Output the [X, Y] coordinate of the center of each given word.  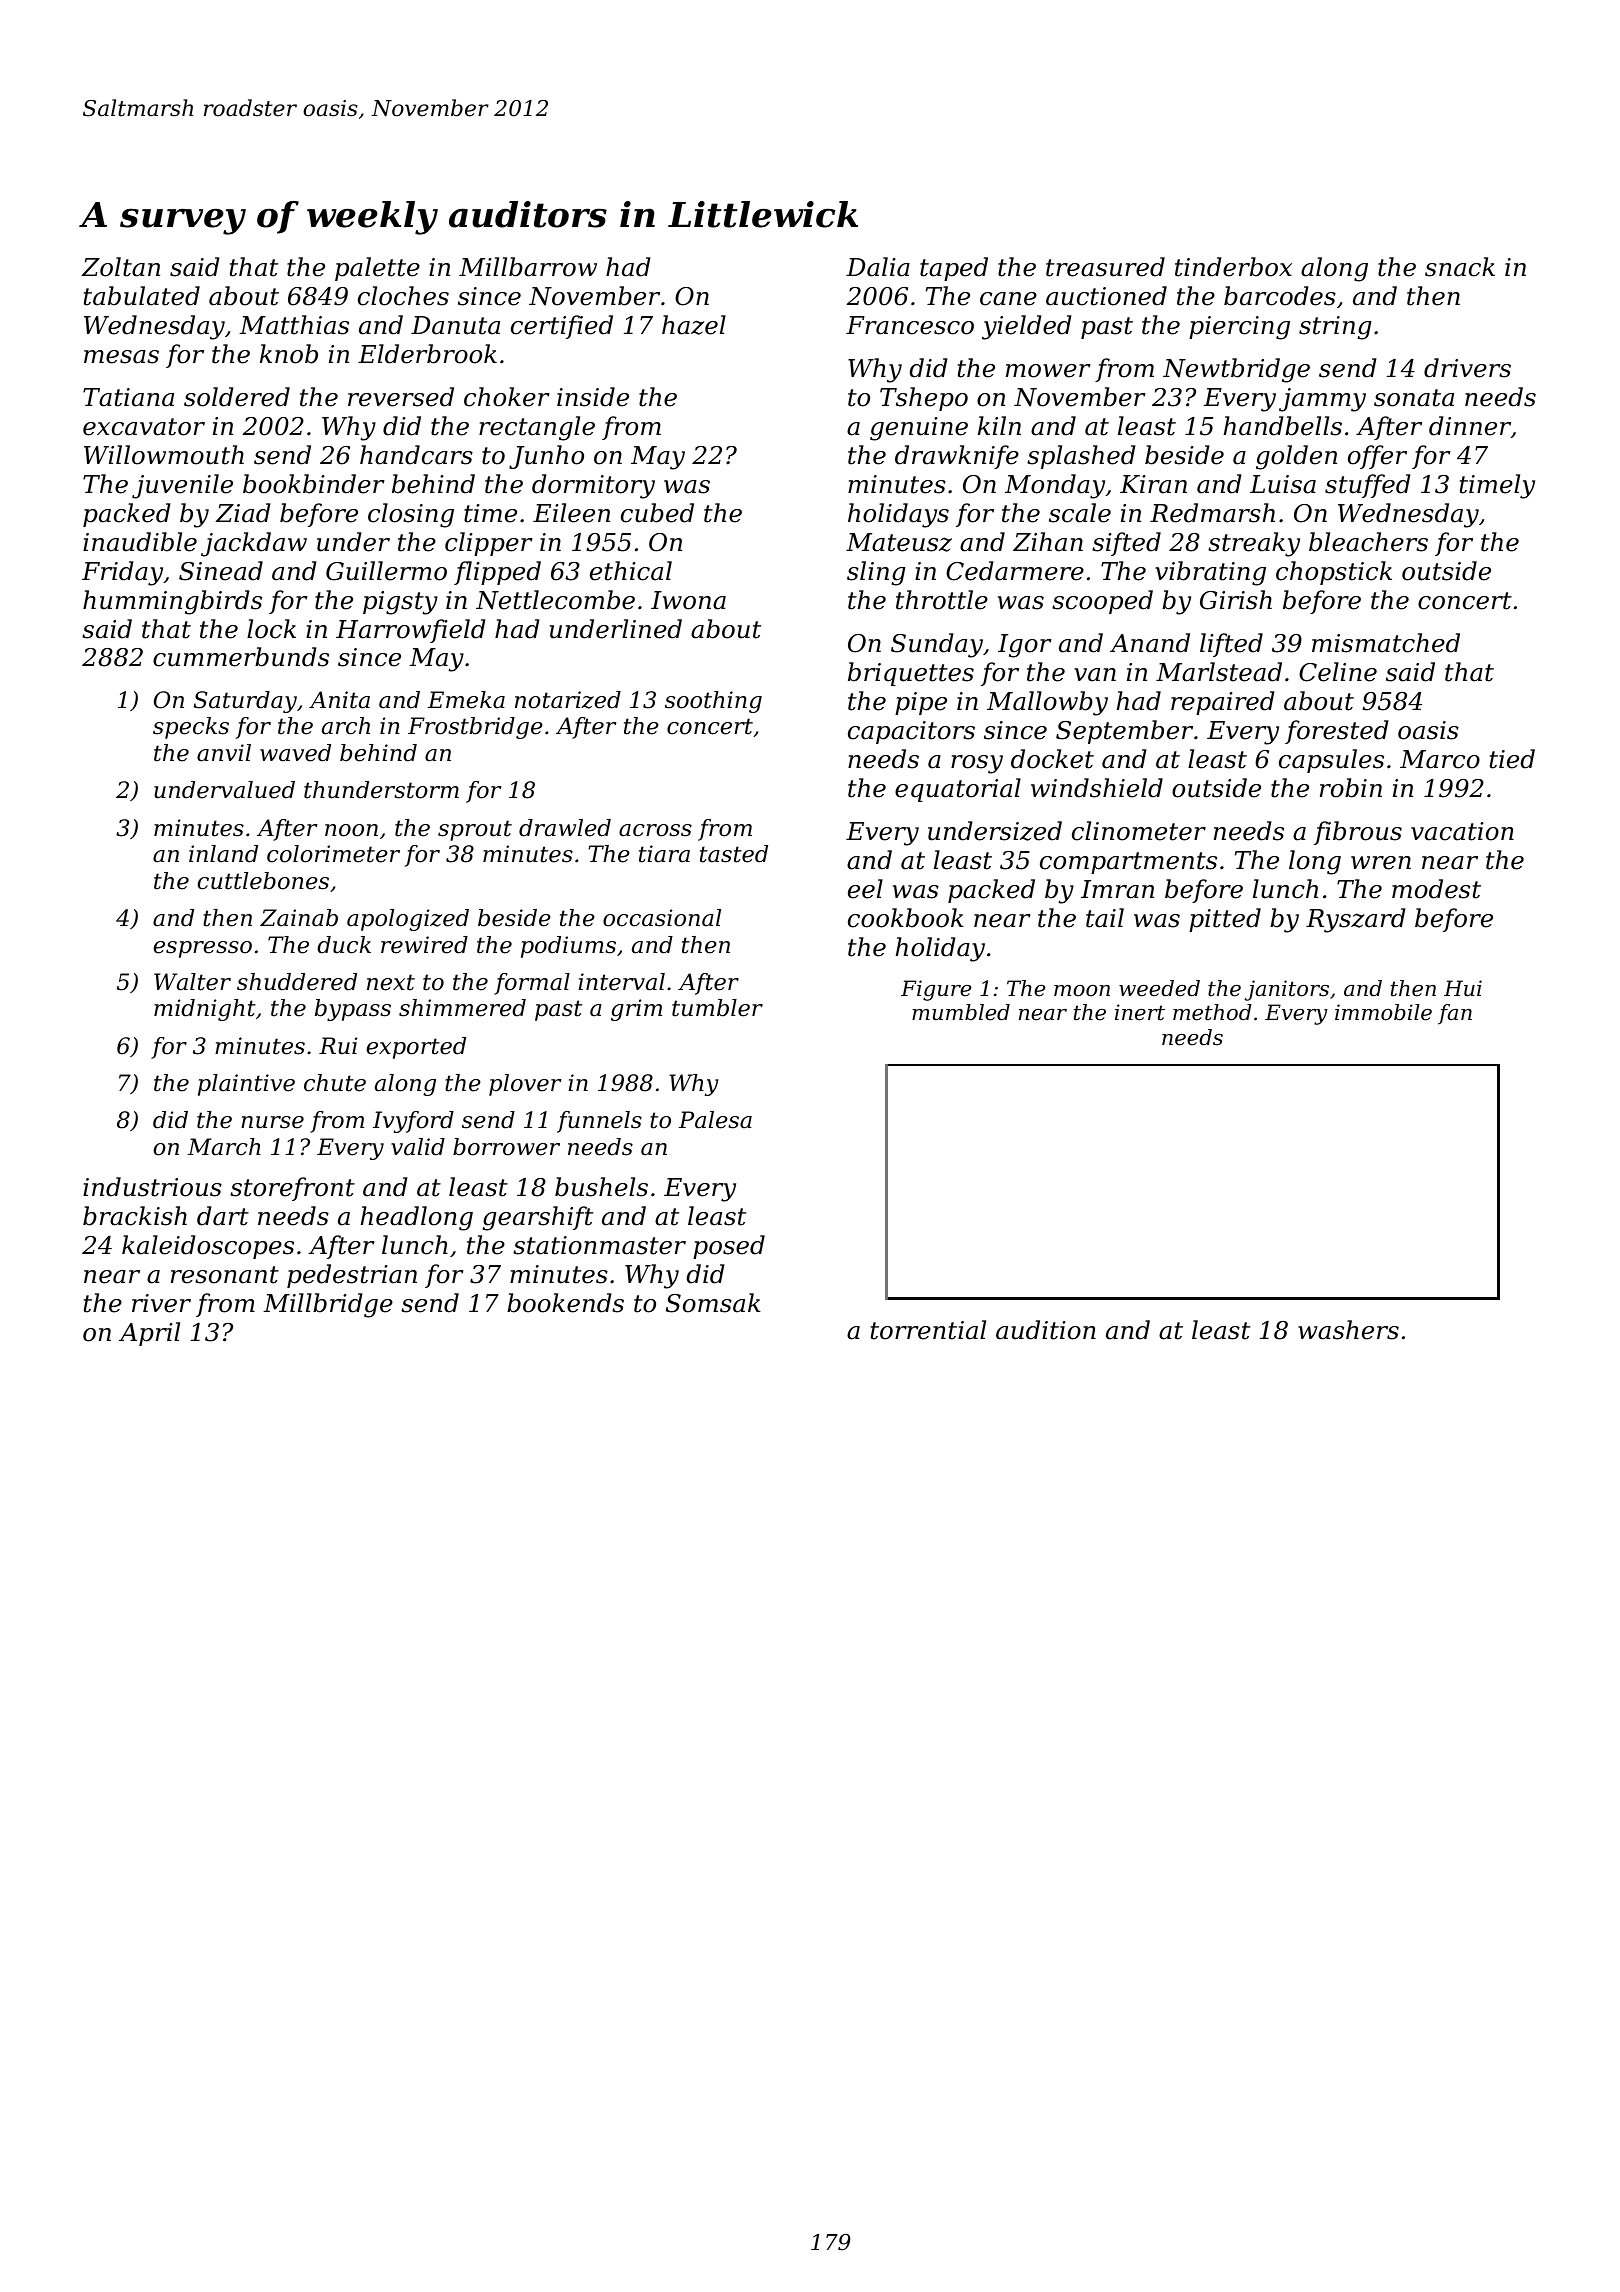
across [655, 830]
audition [1046, 1330]
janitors [1287, 990]
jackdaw [254, 544]
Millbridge [328, 1305]
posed [729, 1247]
